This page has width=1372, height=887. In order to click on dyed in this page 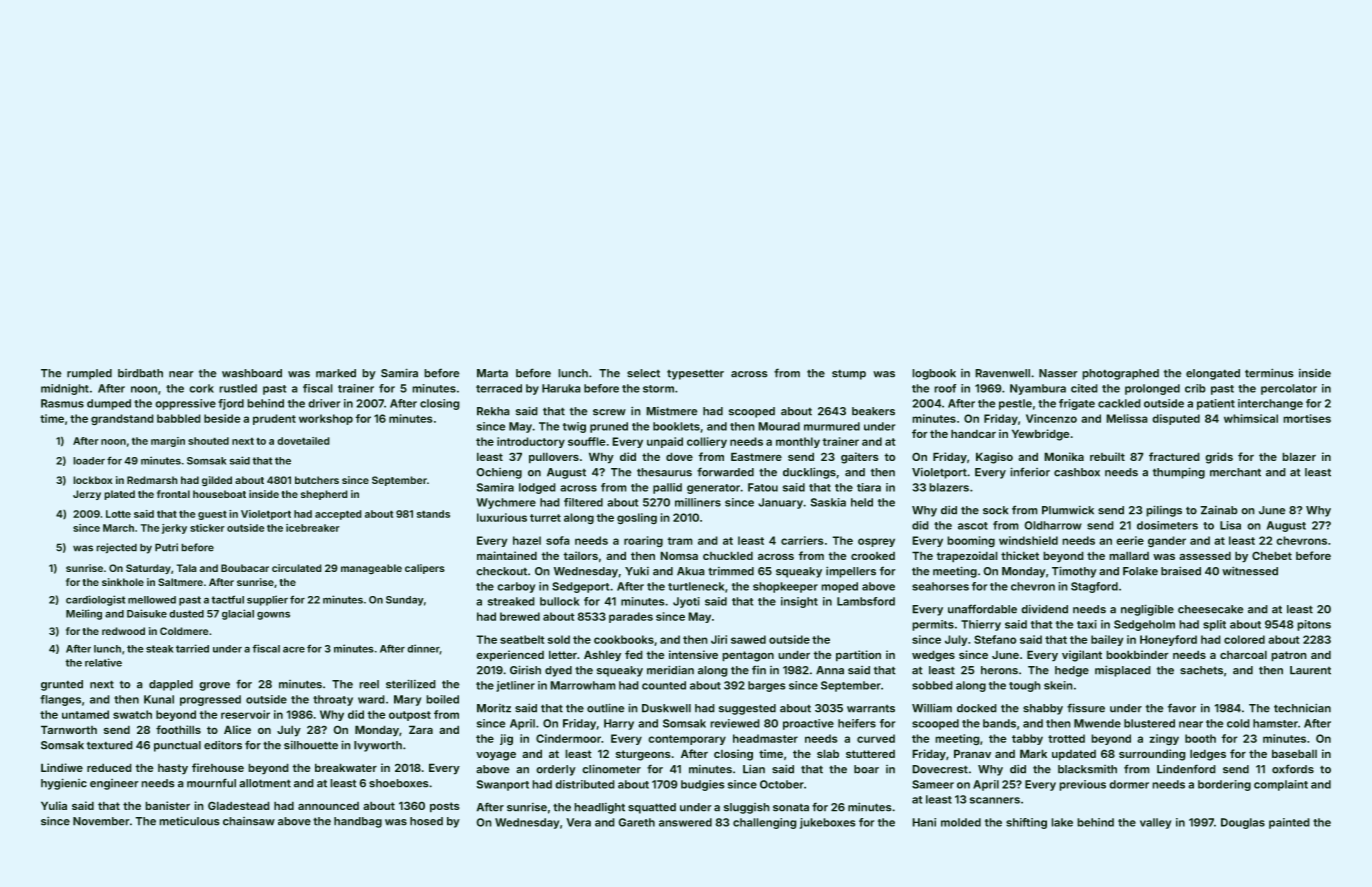, I will do `click(558, 671)`.
